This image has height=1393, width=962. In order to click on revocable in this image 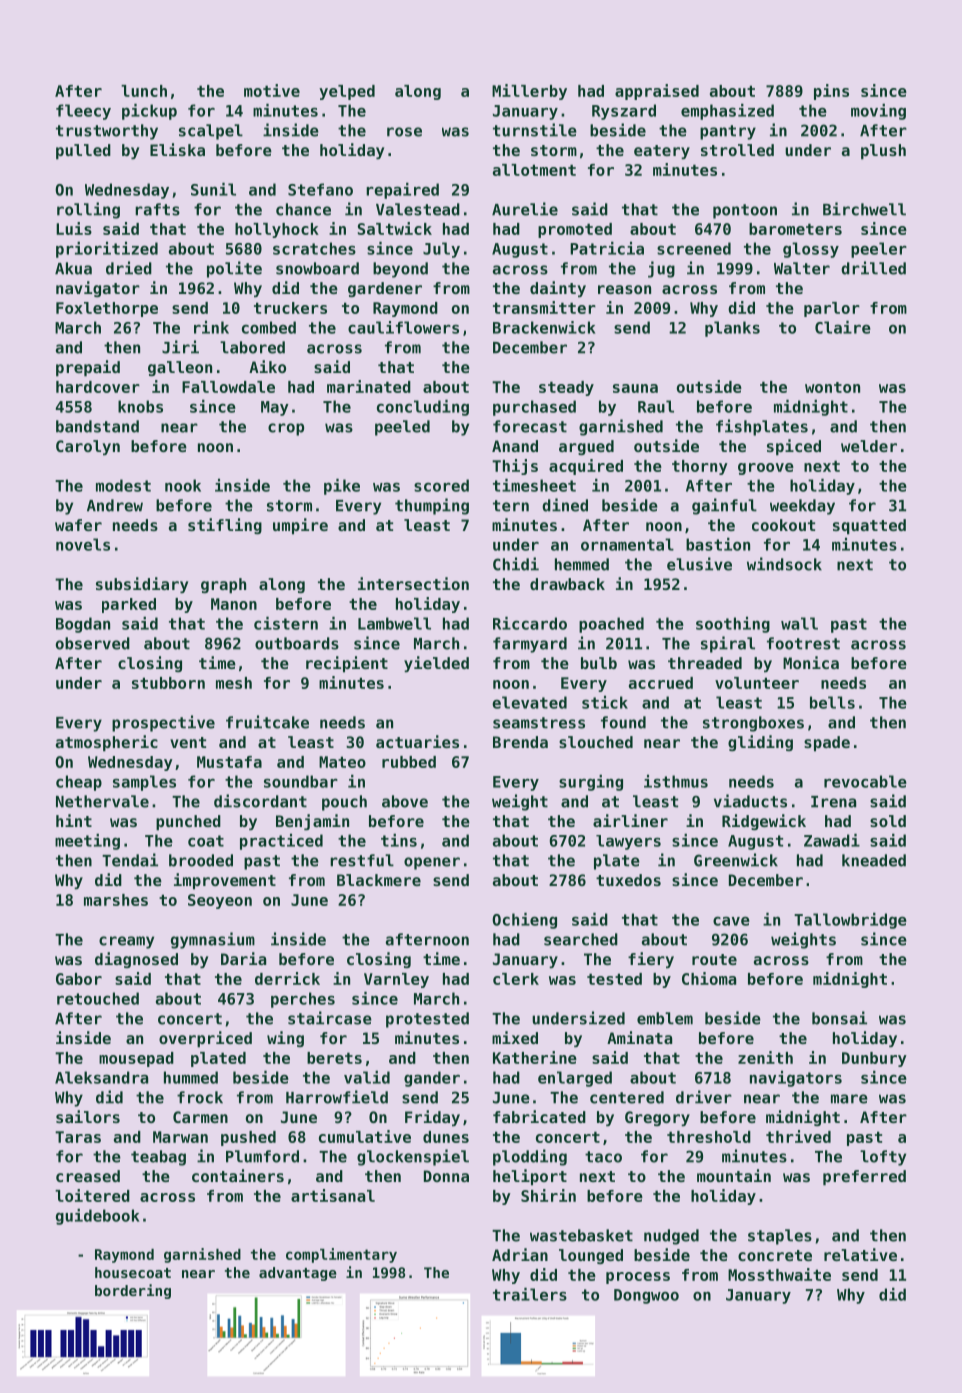, I will do `click(865, 781)`.
